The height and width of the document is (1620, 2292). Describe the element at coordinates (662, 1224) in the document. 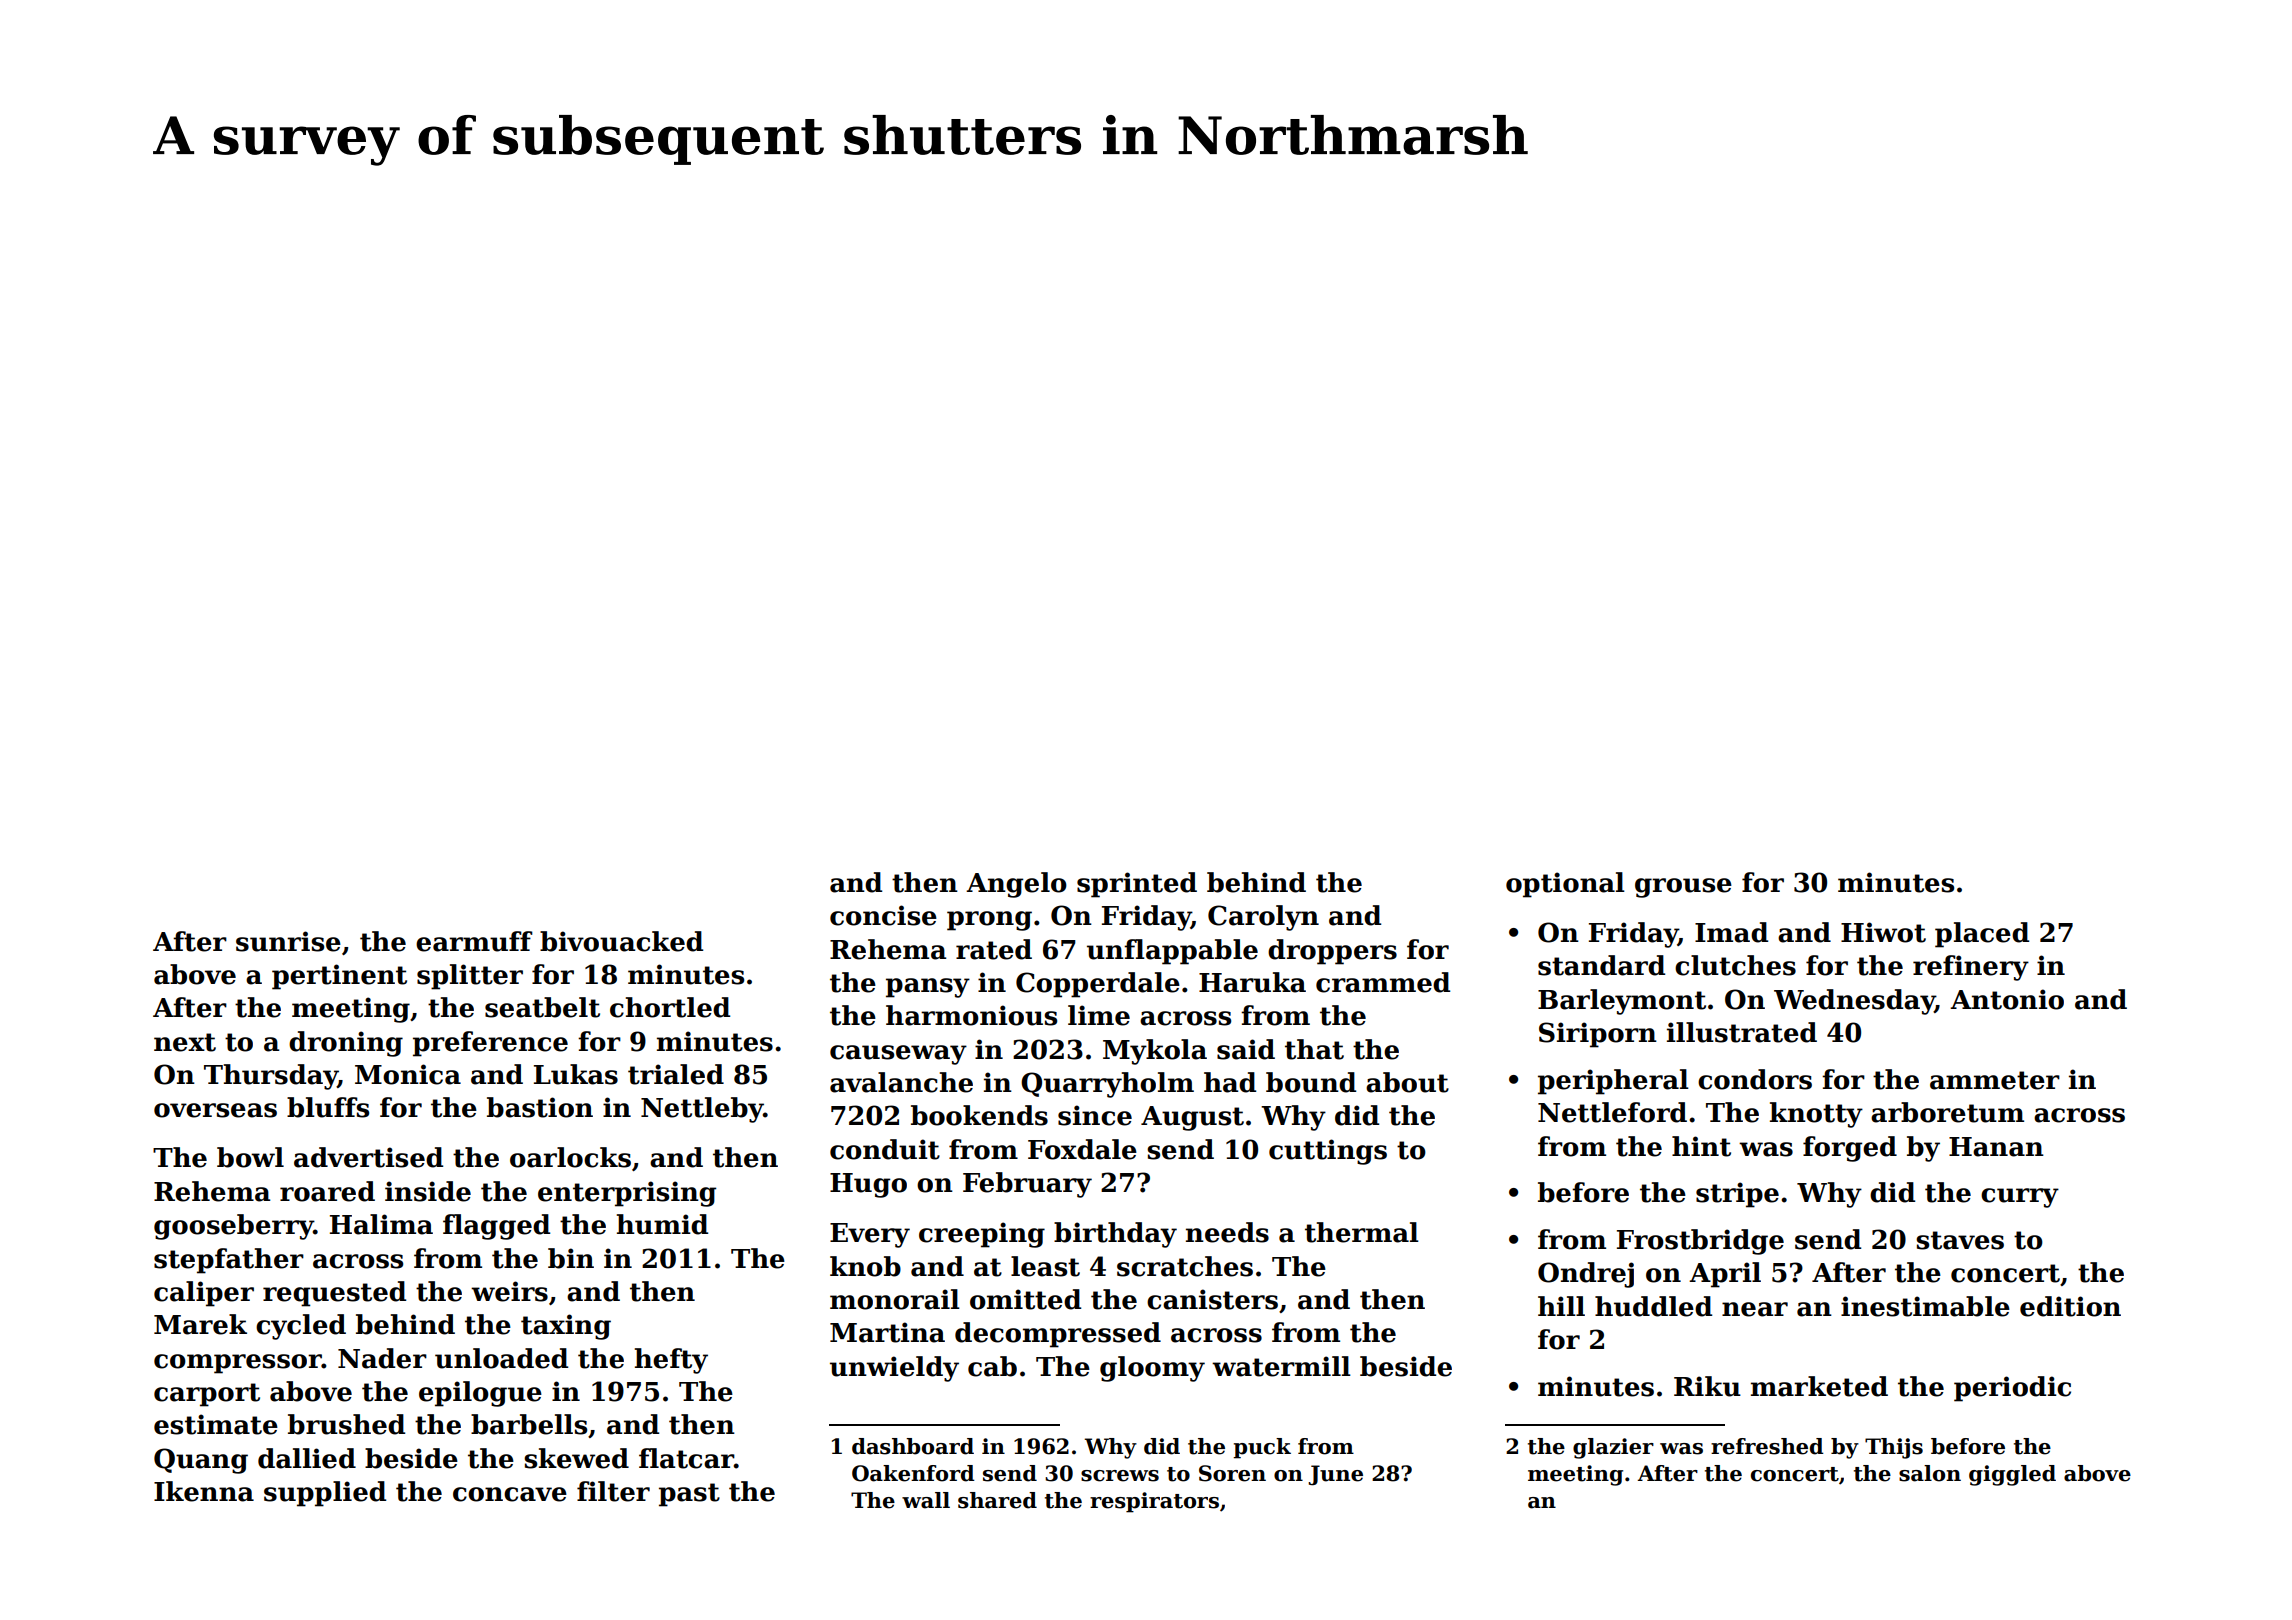

I see `humid` at that location.
